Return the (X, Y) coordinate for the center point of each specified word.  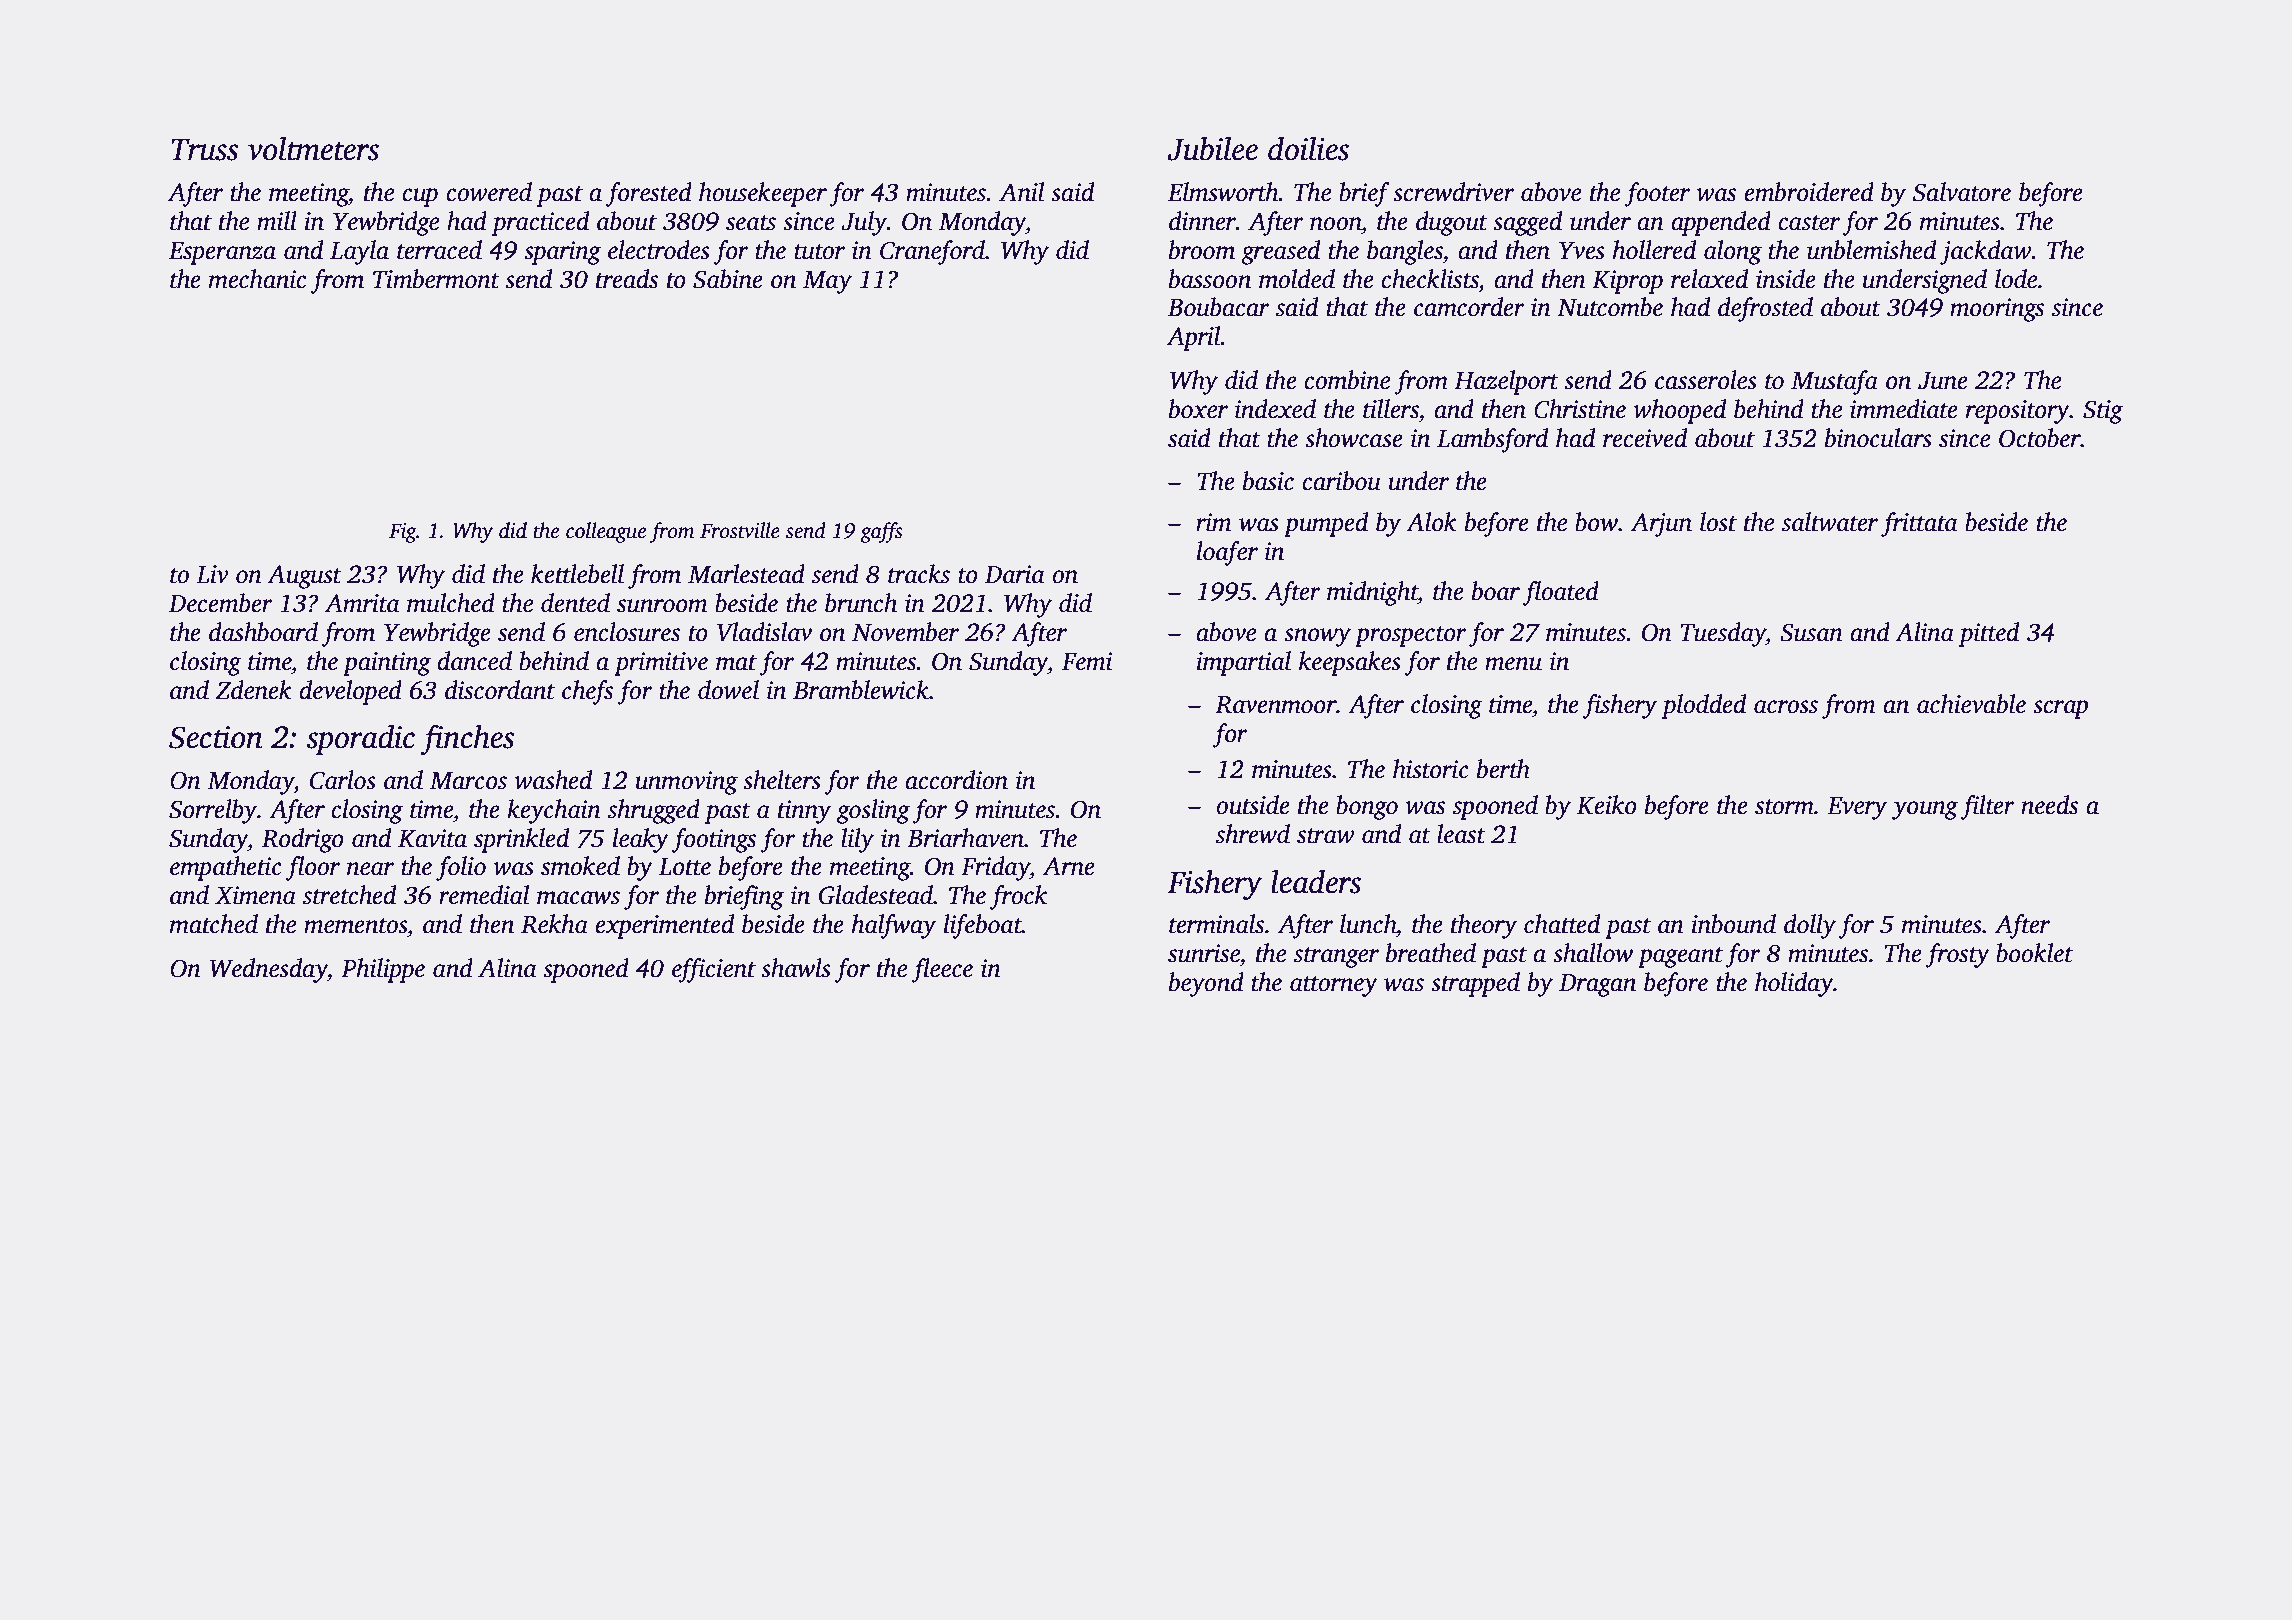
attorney (1334, 986)
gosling (873, 811)
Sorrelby (213, 811)
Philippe (383, 970)
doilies (1308, 149)
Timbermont (436, 279)
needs (2049, 805)
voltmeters (313, 149)
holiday (1794, 984)
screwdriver (1454, 192)
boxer (1198, 409)
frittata (1919, 524)
